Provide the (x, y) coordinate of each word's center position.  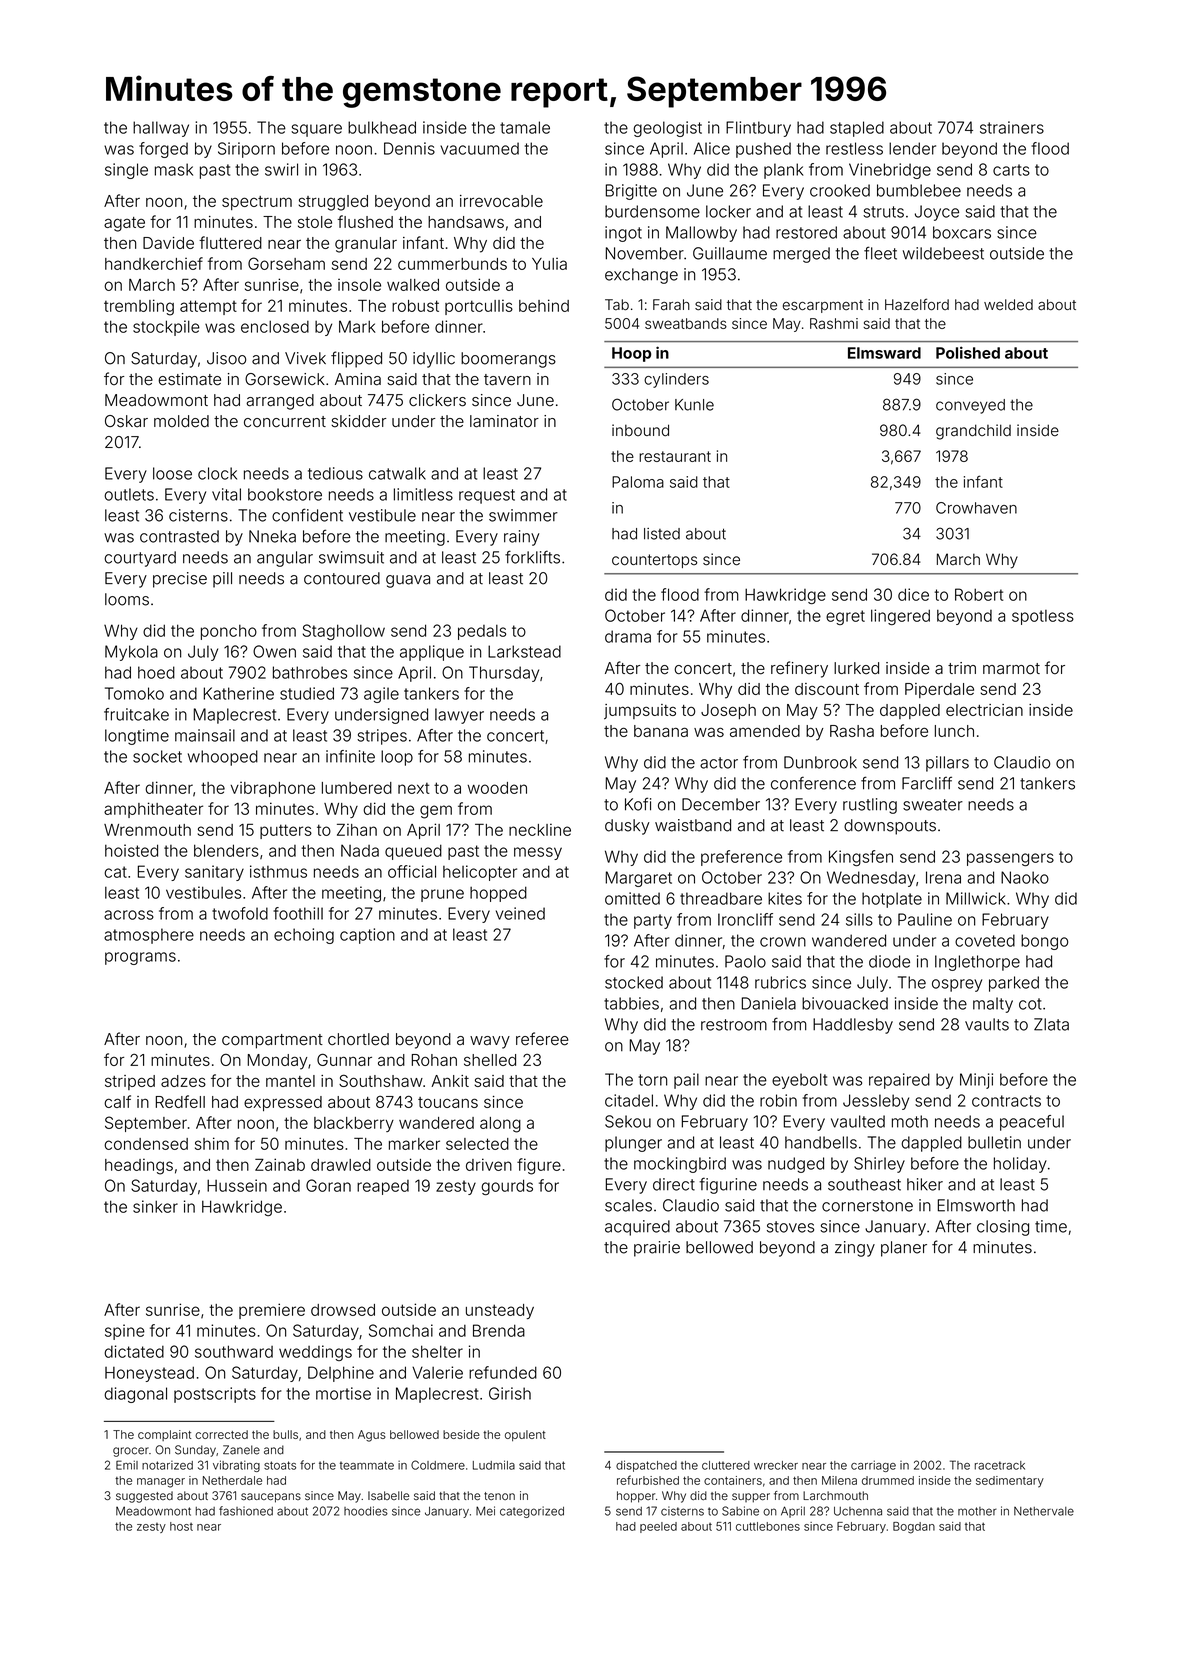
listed (662, 534)
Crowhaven (976, 508)
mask (174, 169)
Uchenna (858, 1511)
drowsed (343, 1310)
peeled (658, 1527)
